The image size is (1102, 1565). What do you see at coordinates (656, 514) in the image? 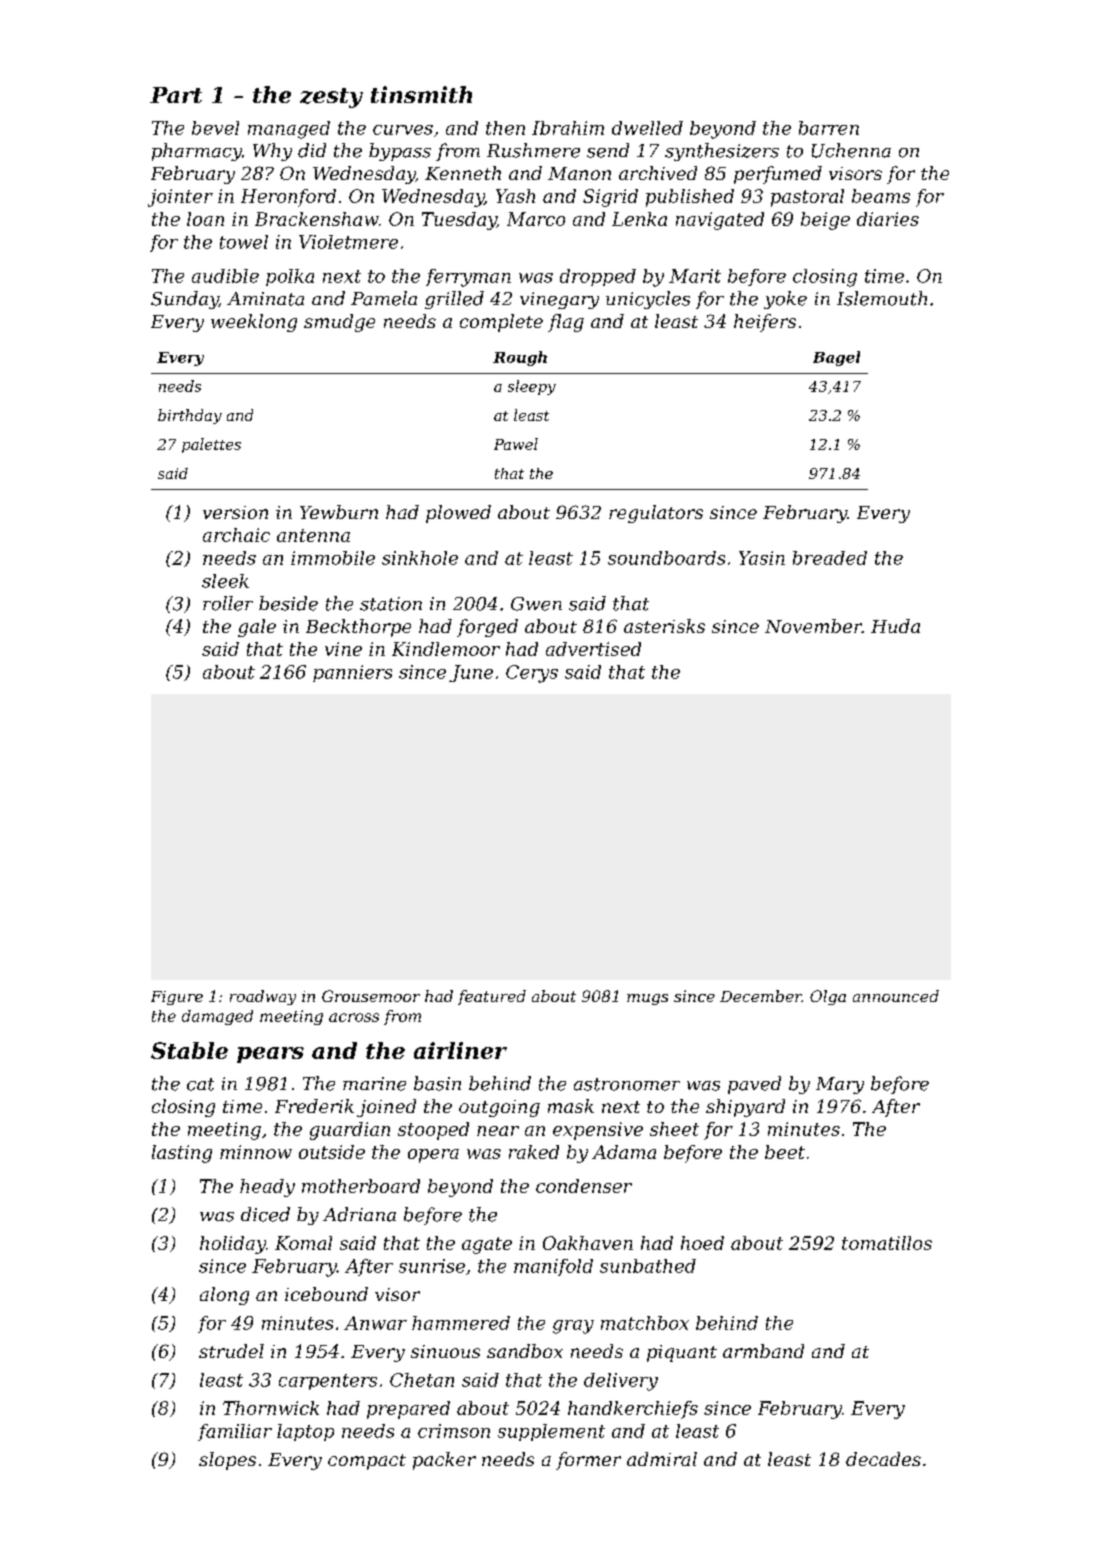
I see `regulators` at bounding box center [656, 514].
